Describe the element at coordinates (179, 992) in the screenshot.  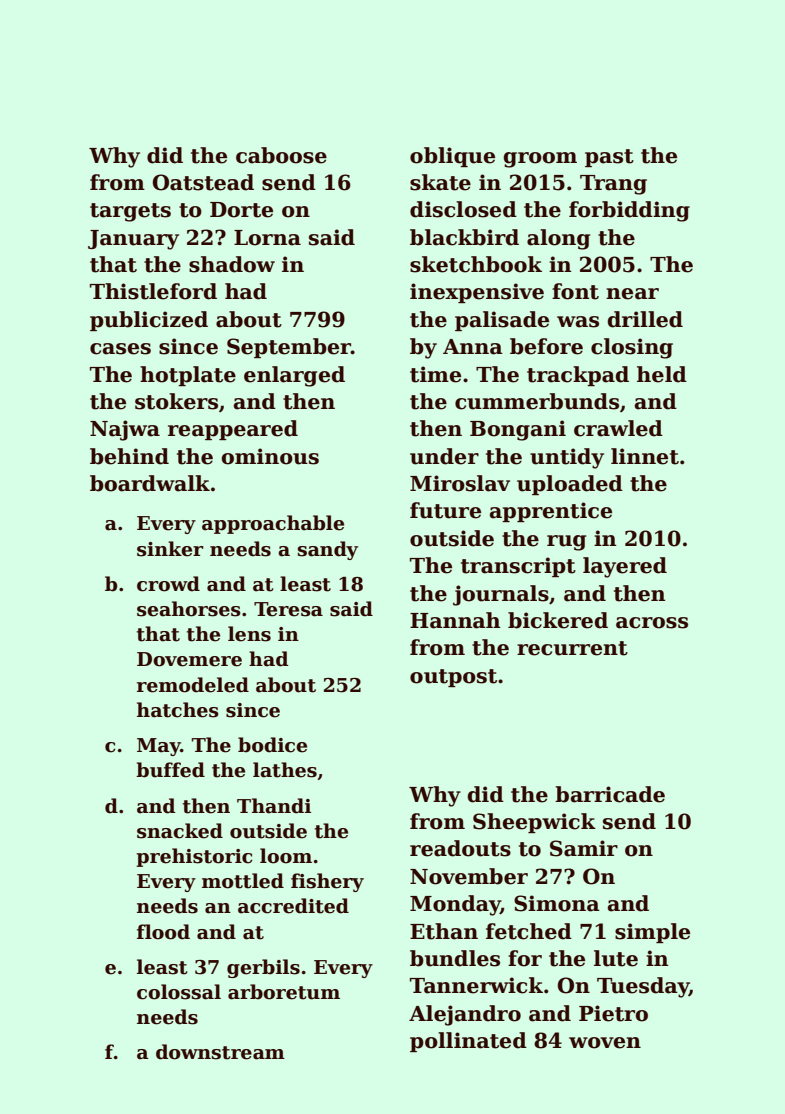
I see `colossal` at that location.
